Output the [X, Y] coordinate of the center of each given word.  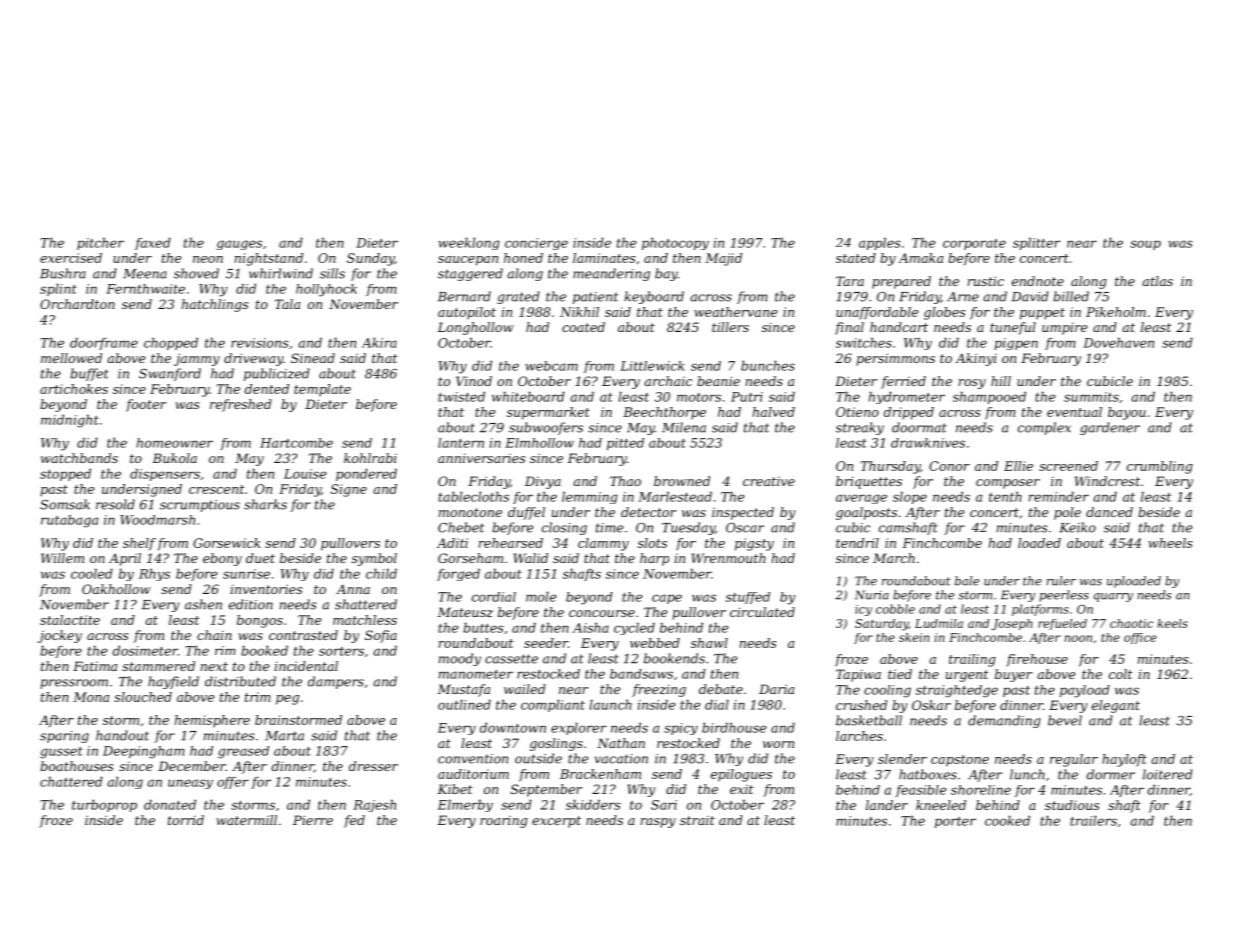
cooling [887, 691]
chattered [71, 781]
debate [721, 689]
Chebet [461, 527]
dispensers [165, 474]
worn [778, 744]
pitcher [100, 243]
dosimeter [145, 650]
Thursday [890, 467]
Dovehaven [1118, 342]
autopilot [467, 313]
